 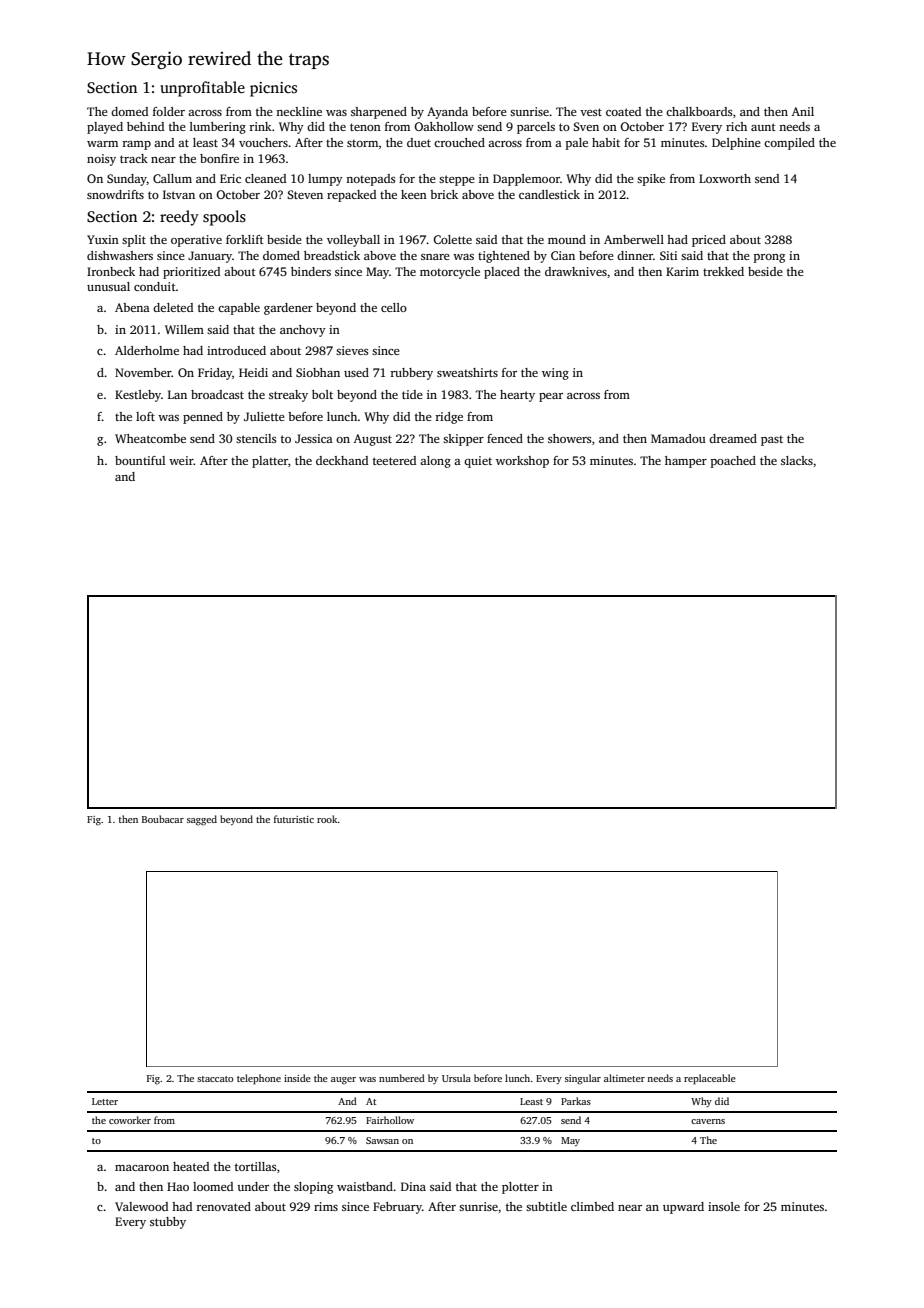 I want to click on stubby, so click(x=168, y=1223).
